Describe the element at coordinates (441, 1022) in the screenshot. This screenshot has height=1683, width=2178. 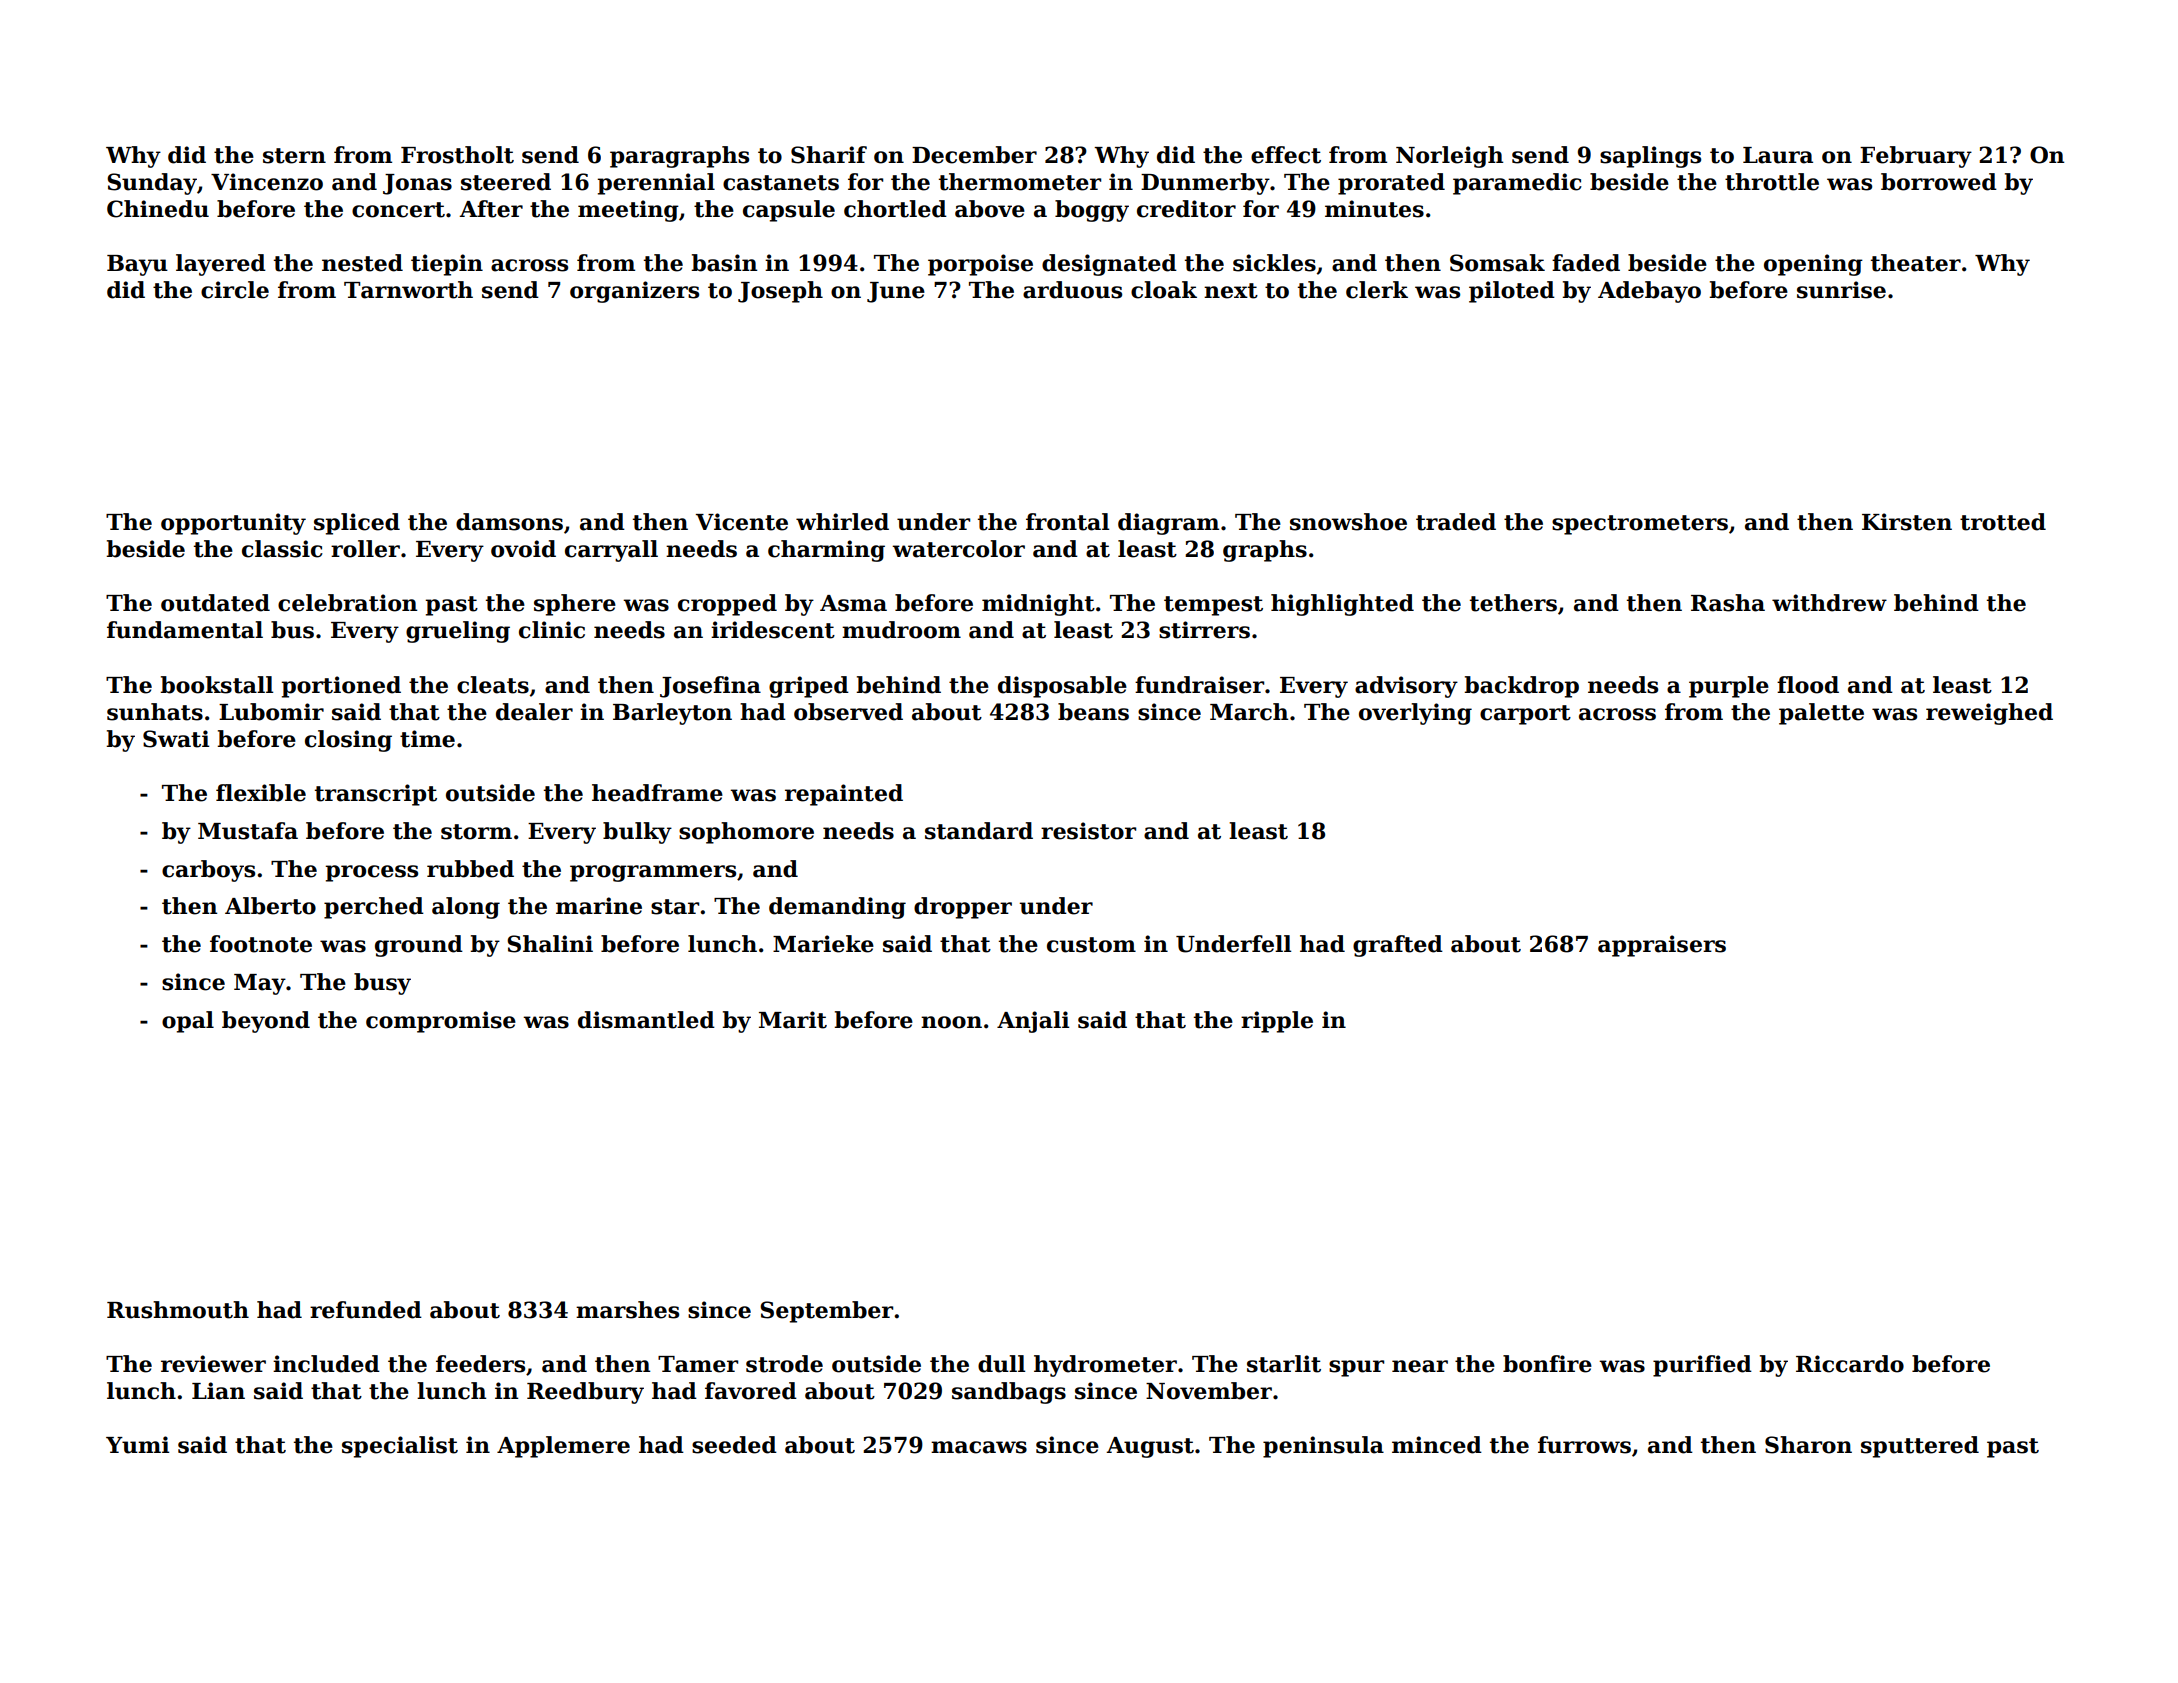
I see `compromise` at that location.
